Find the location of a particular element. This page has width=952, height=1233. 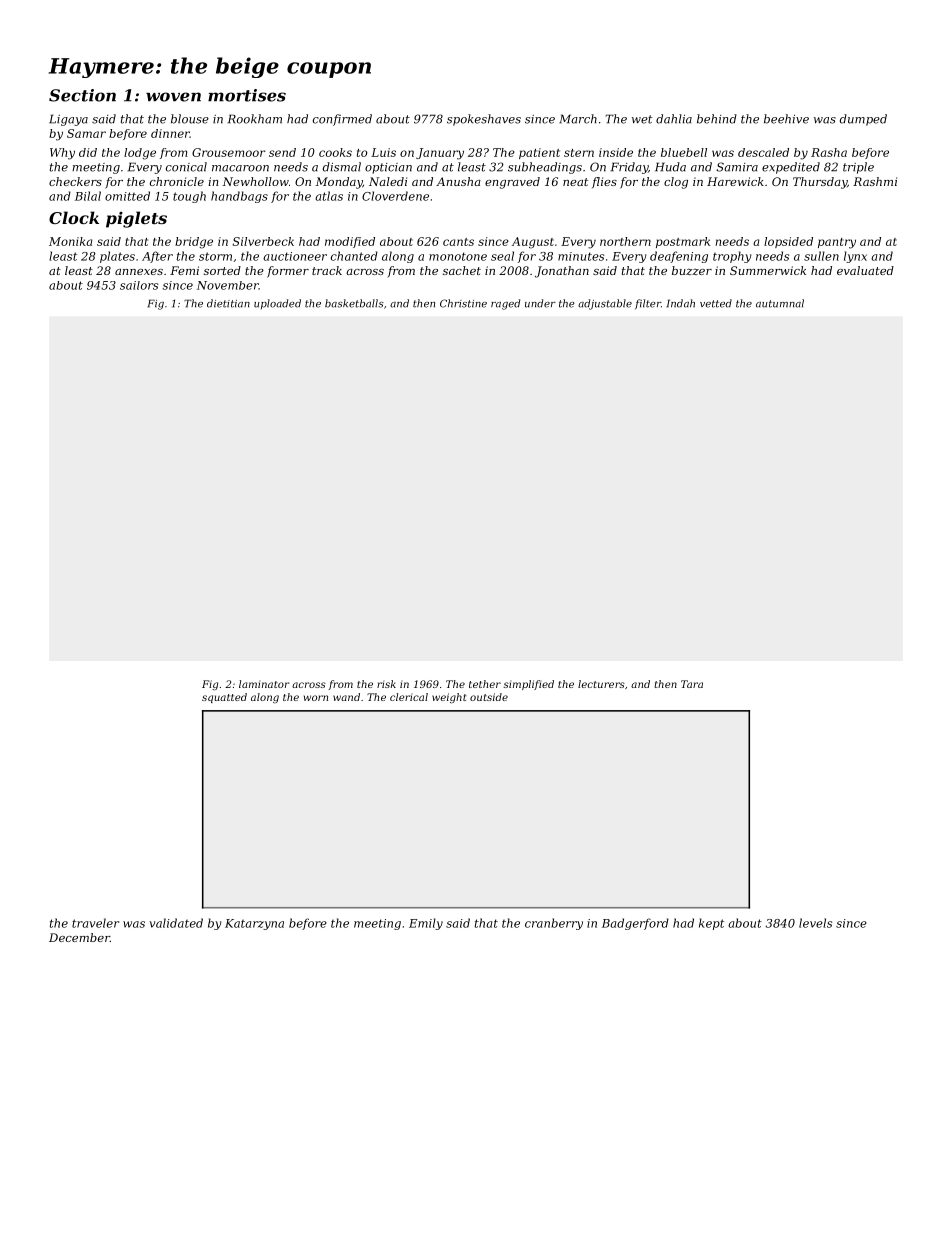

risk is located at coordinates (386, 684).
